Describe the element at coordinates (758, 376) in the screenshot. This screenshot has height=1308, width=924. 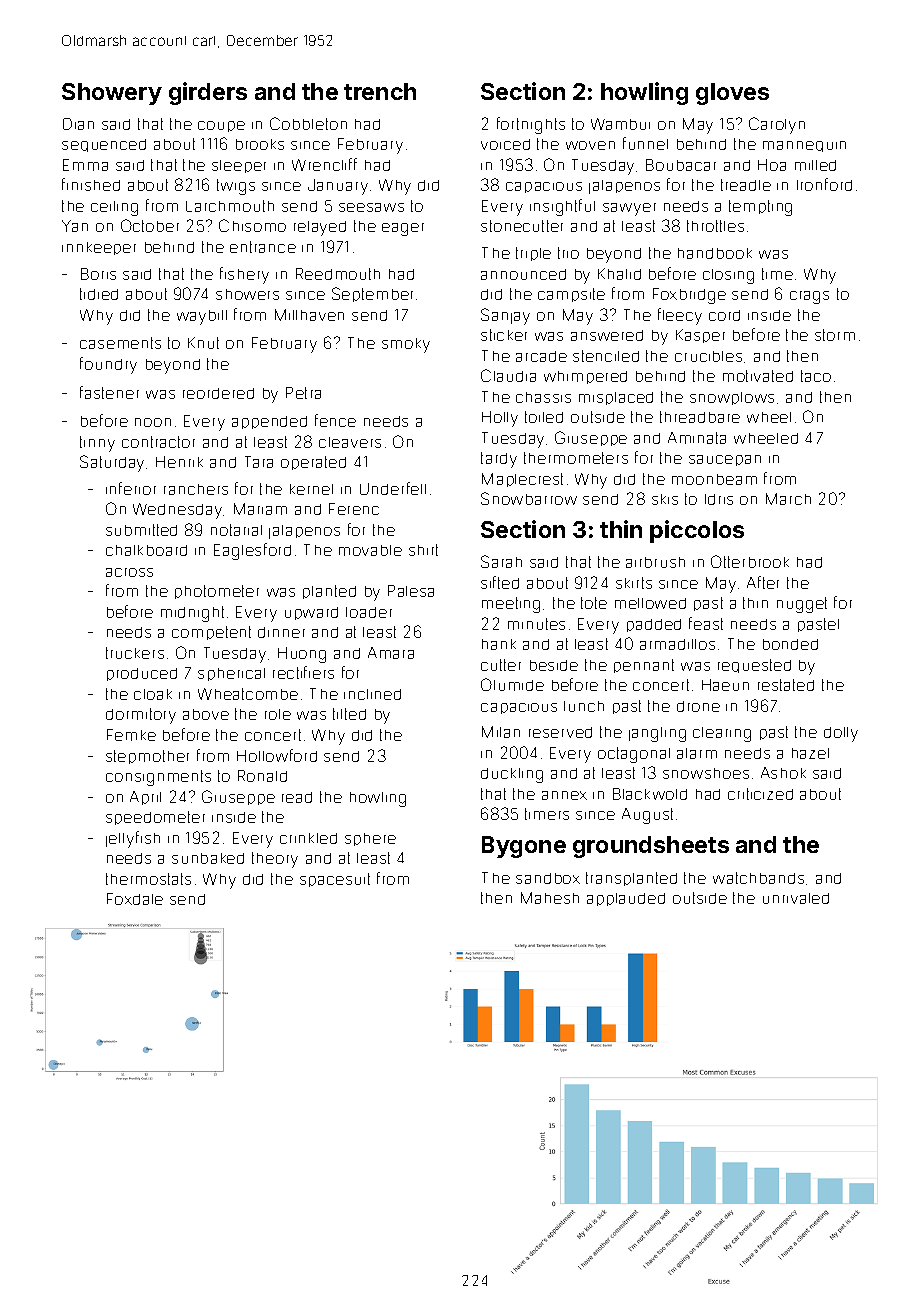
I see `motivated` at that location.
